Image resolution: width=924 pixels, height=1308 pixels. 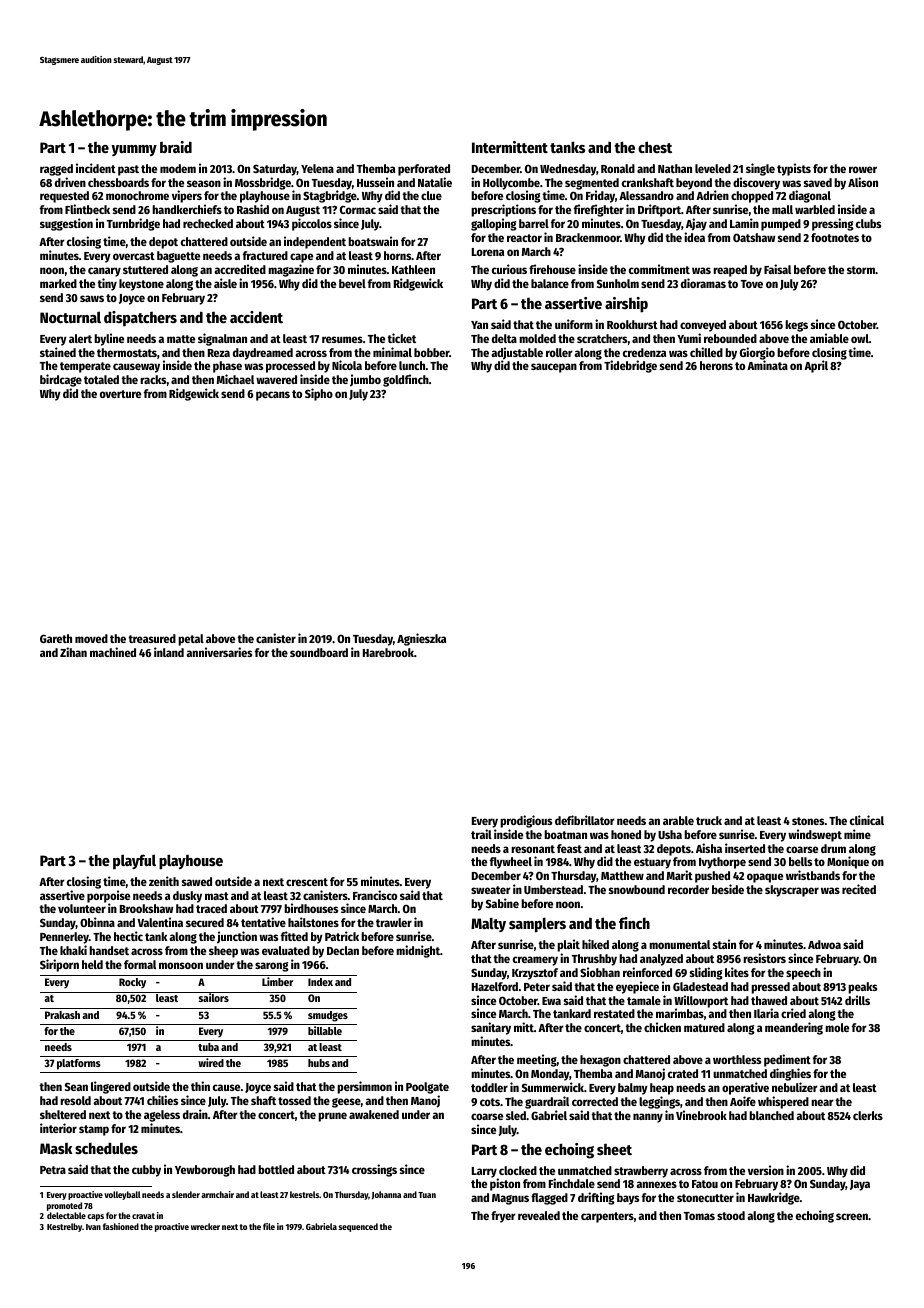 What do you see at coordinates (219, 652) in the screenshot?
I see `anniversaries` at bounding box center [219, 652].
